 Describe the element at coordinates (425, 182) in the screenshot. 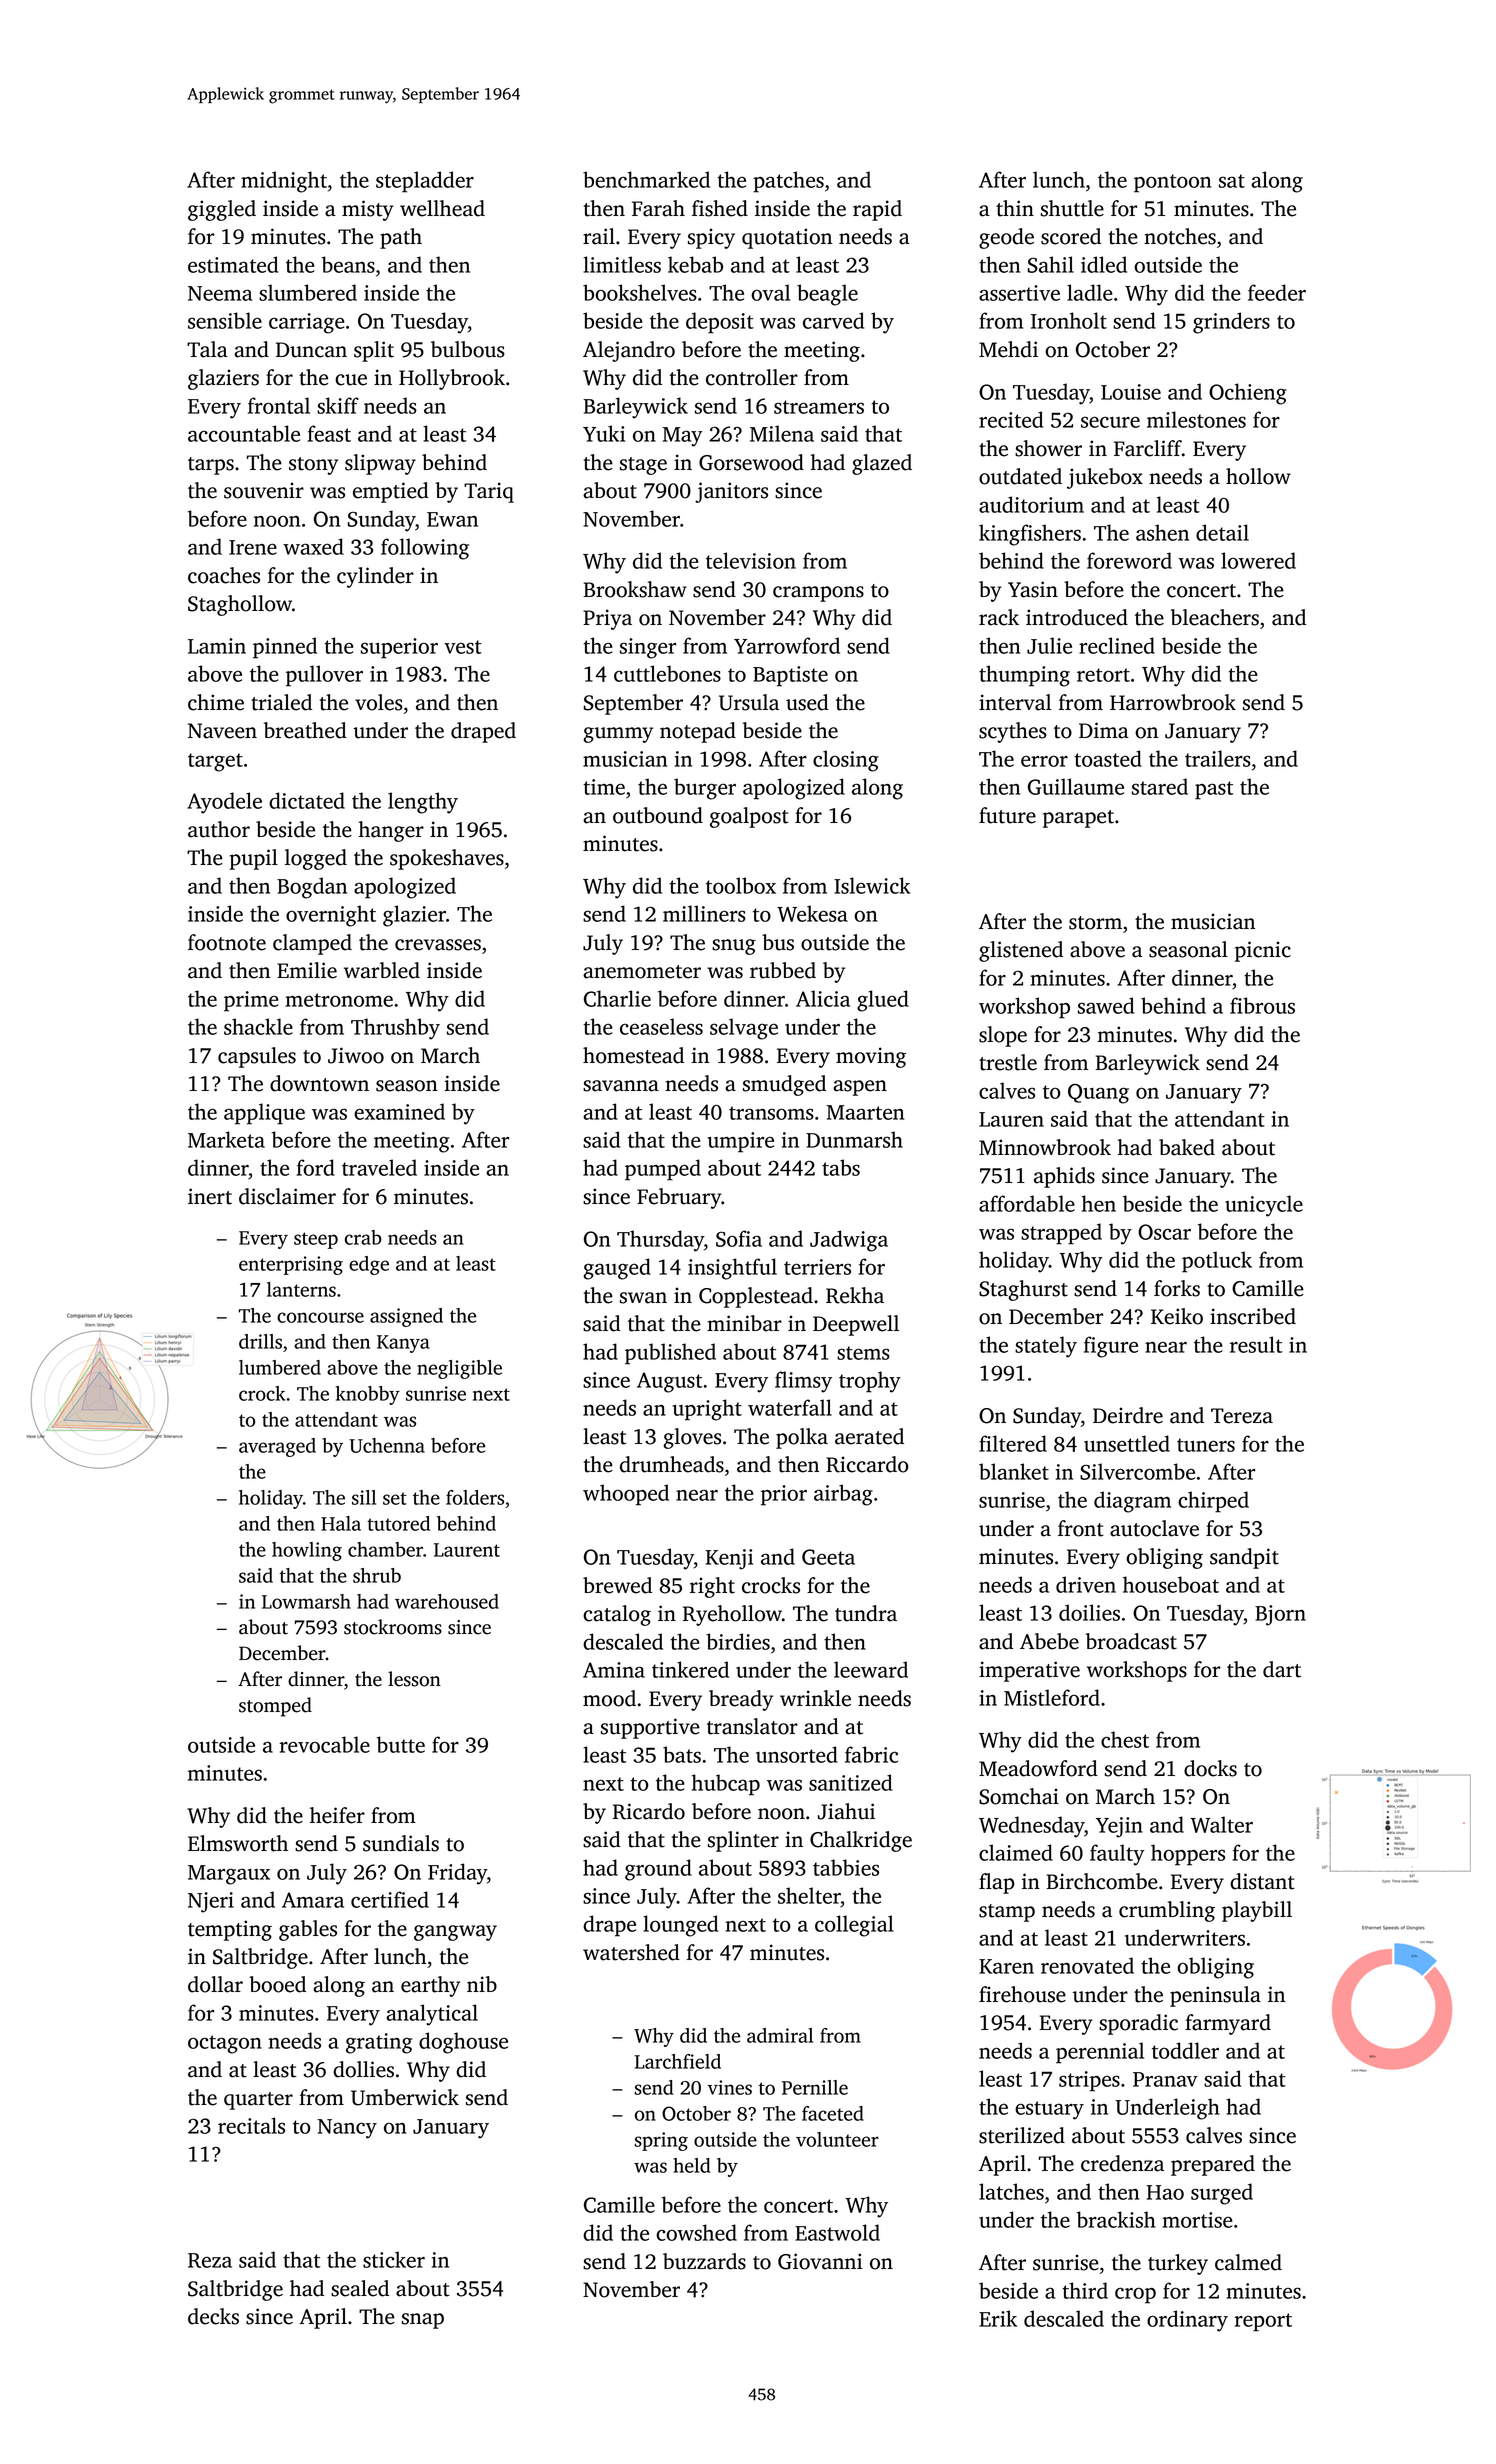

I see `stepladder` at that location.
